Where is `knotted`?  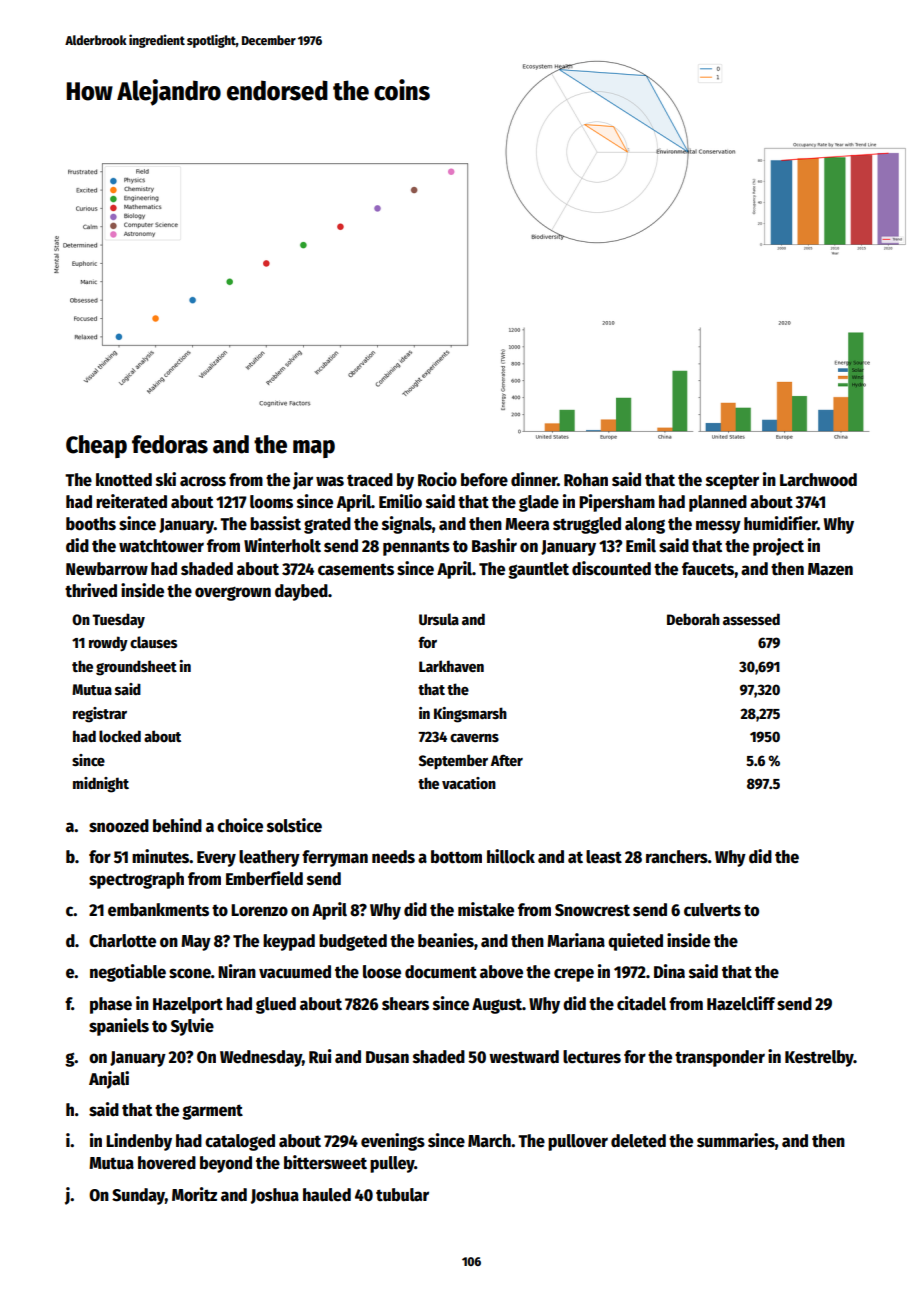
knotted is located at coordinates (124, 480).
